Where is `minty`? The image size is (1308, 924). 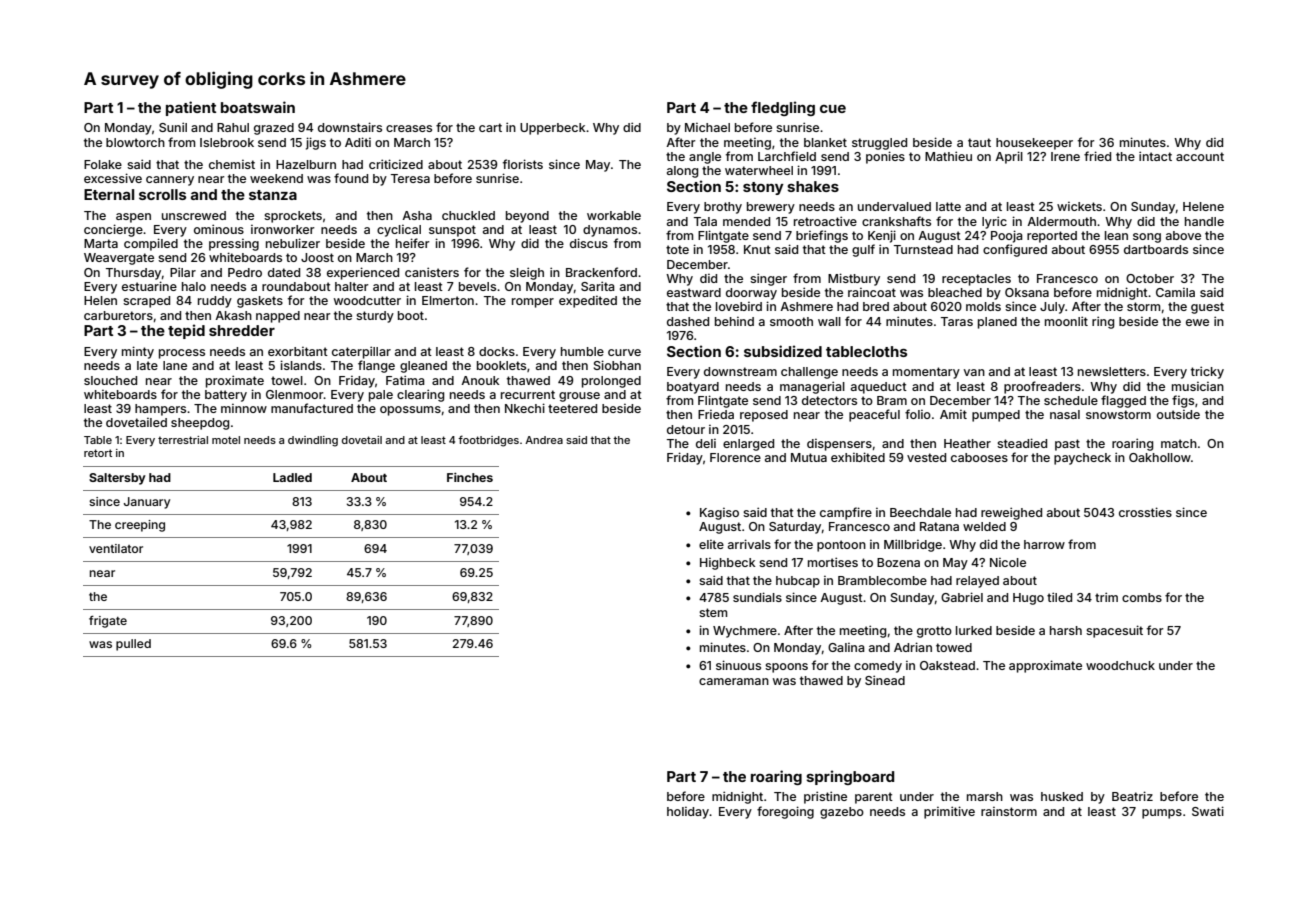 minty is located at coordinates (138, 352).
